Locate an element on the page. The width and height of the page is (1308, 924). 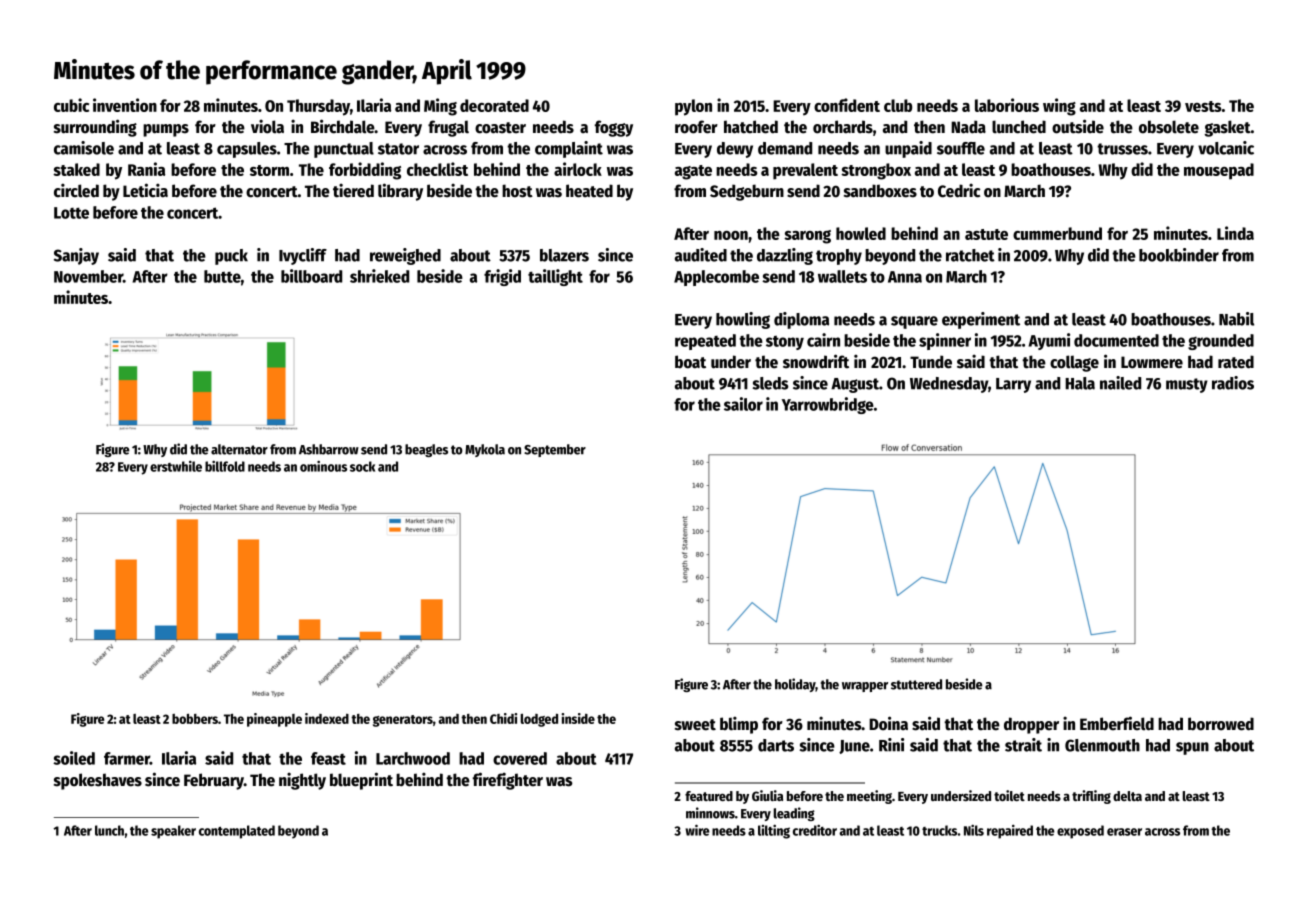
firefighter is located at coordinates (508, 781).
